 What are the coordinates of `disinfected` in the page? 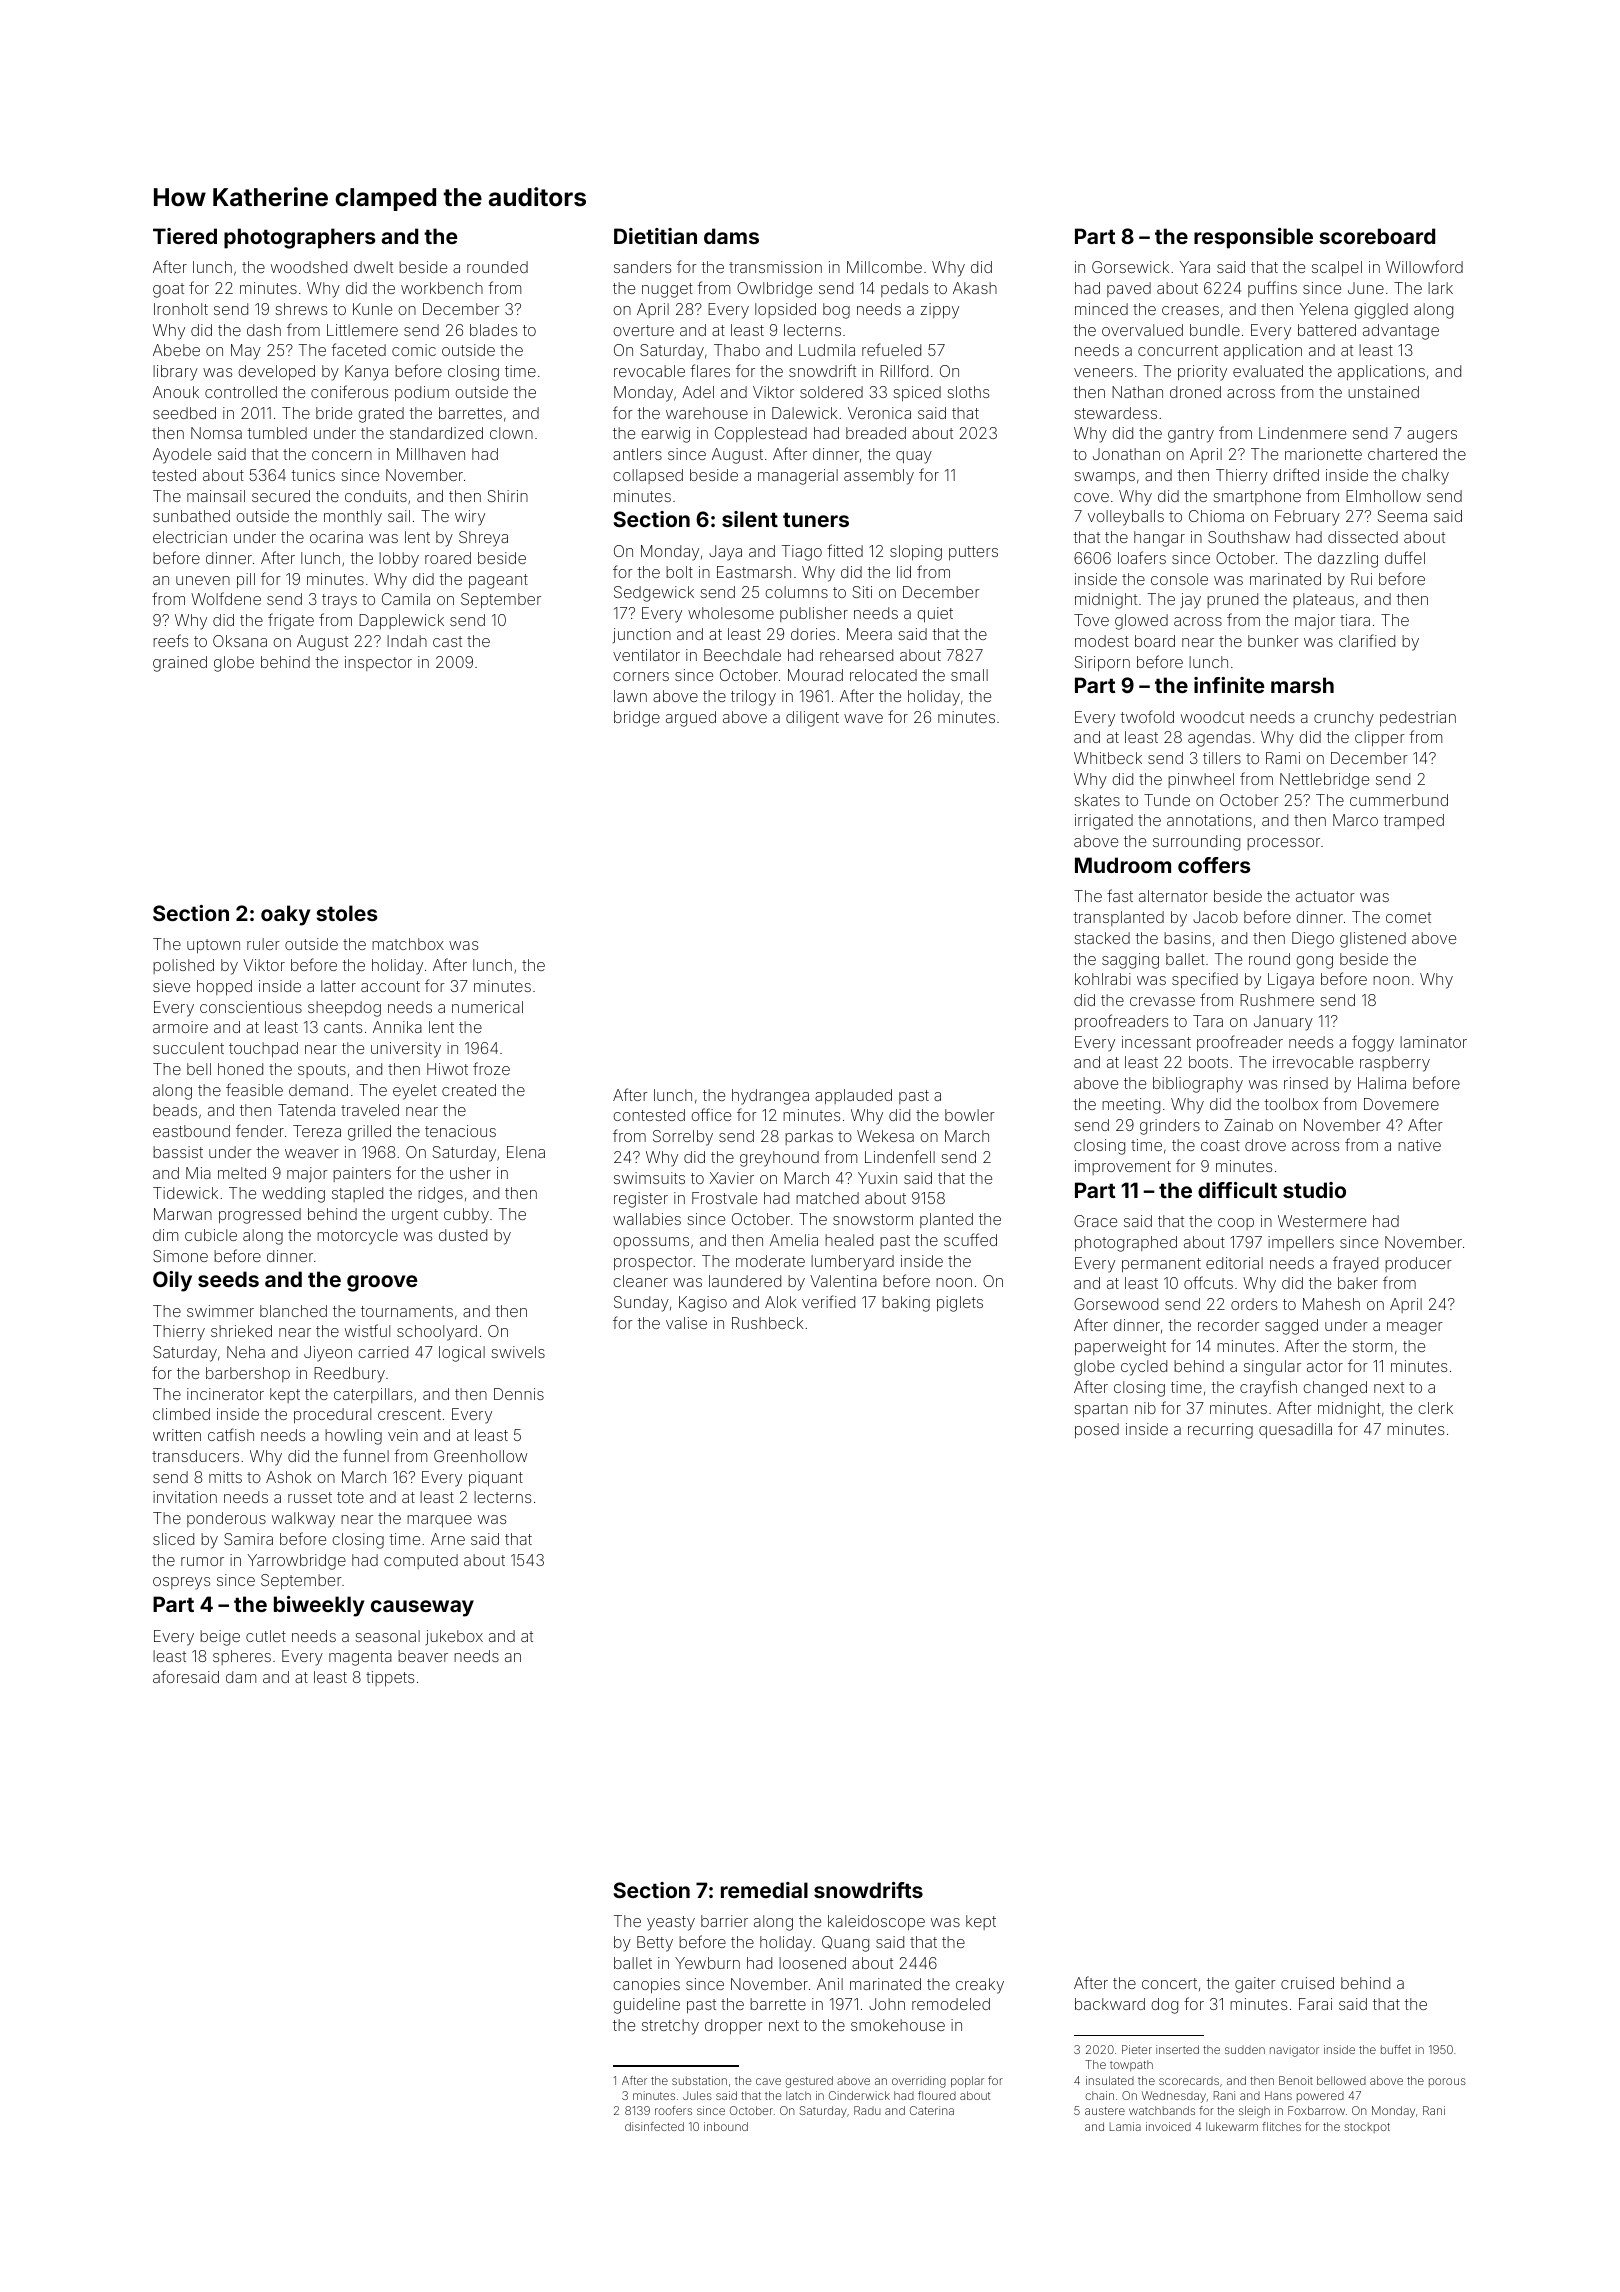 It's located at (654, 2126).
